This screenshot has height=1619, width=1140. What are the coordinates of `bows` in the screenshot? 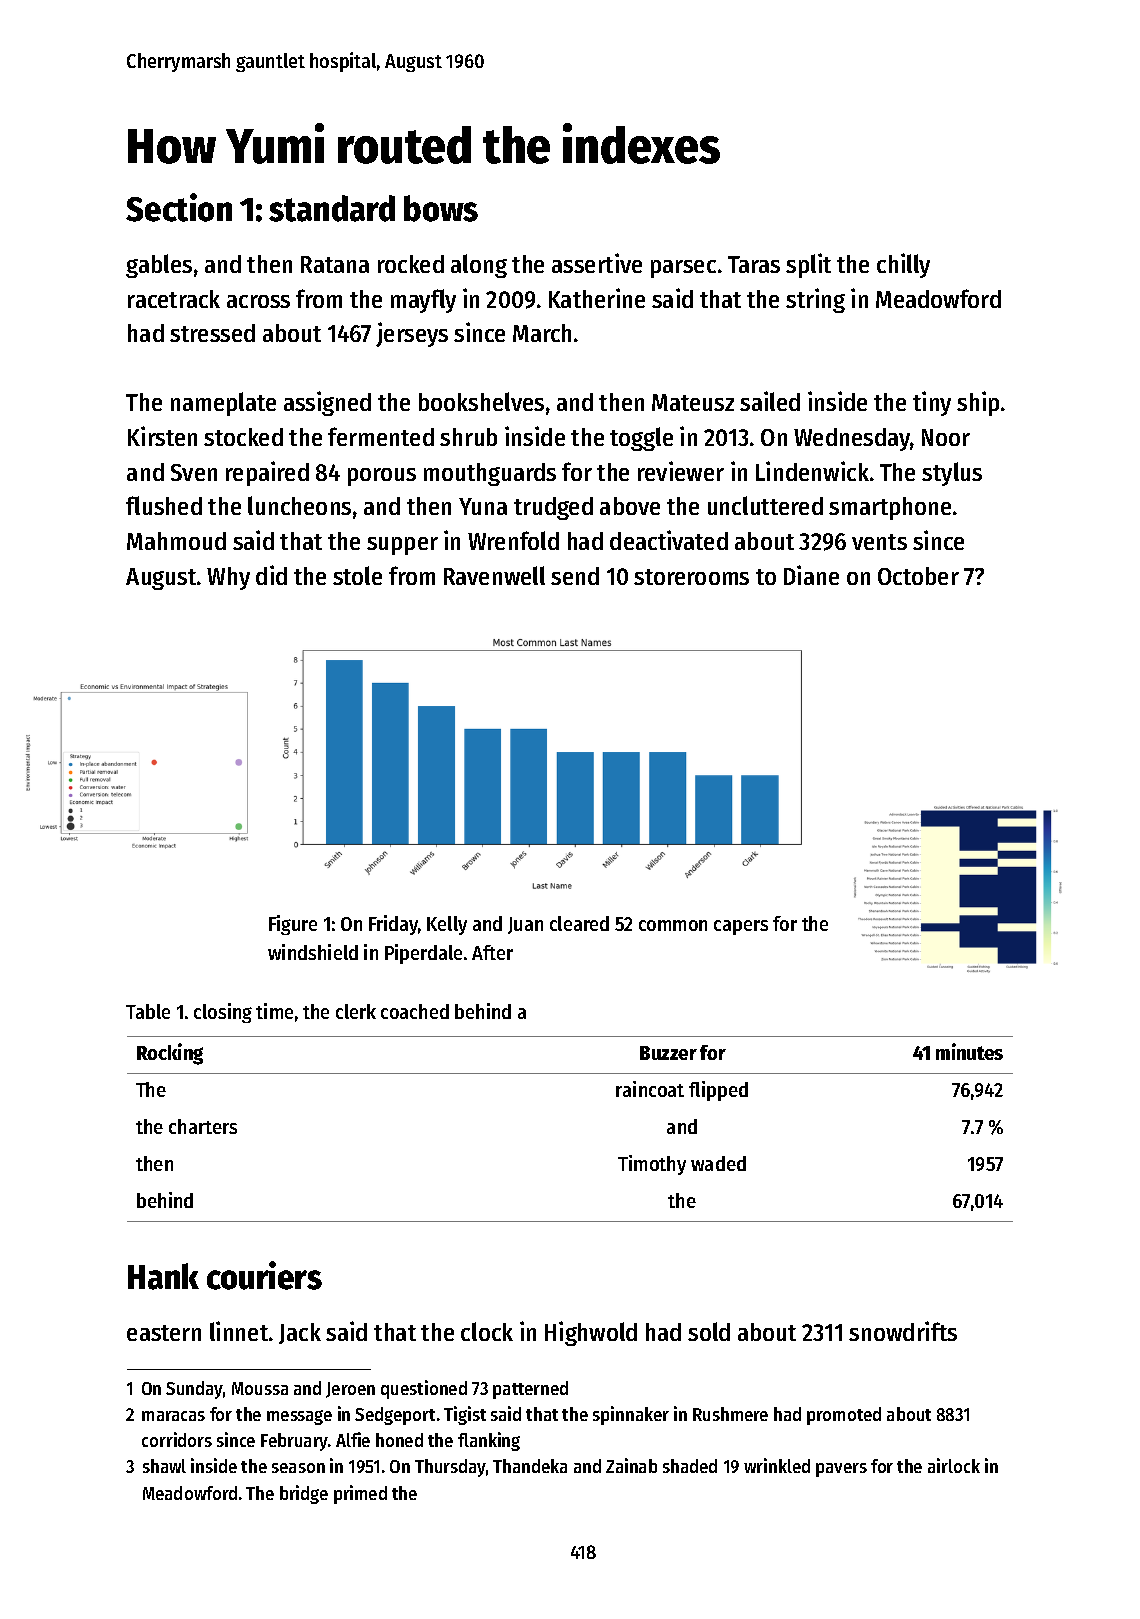 It's located at (441, 208).
